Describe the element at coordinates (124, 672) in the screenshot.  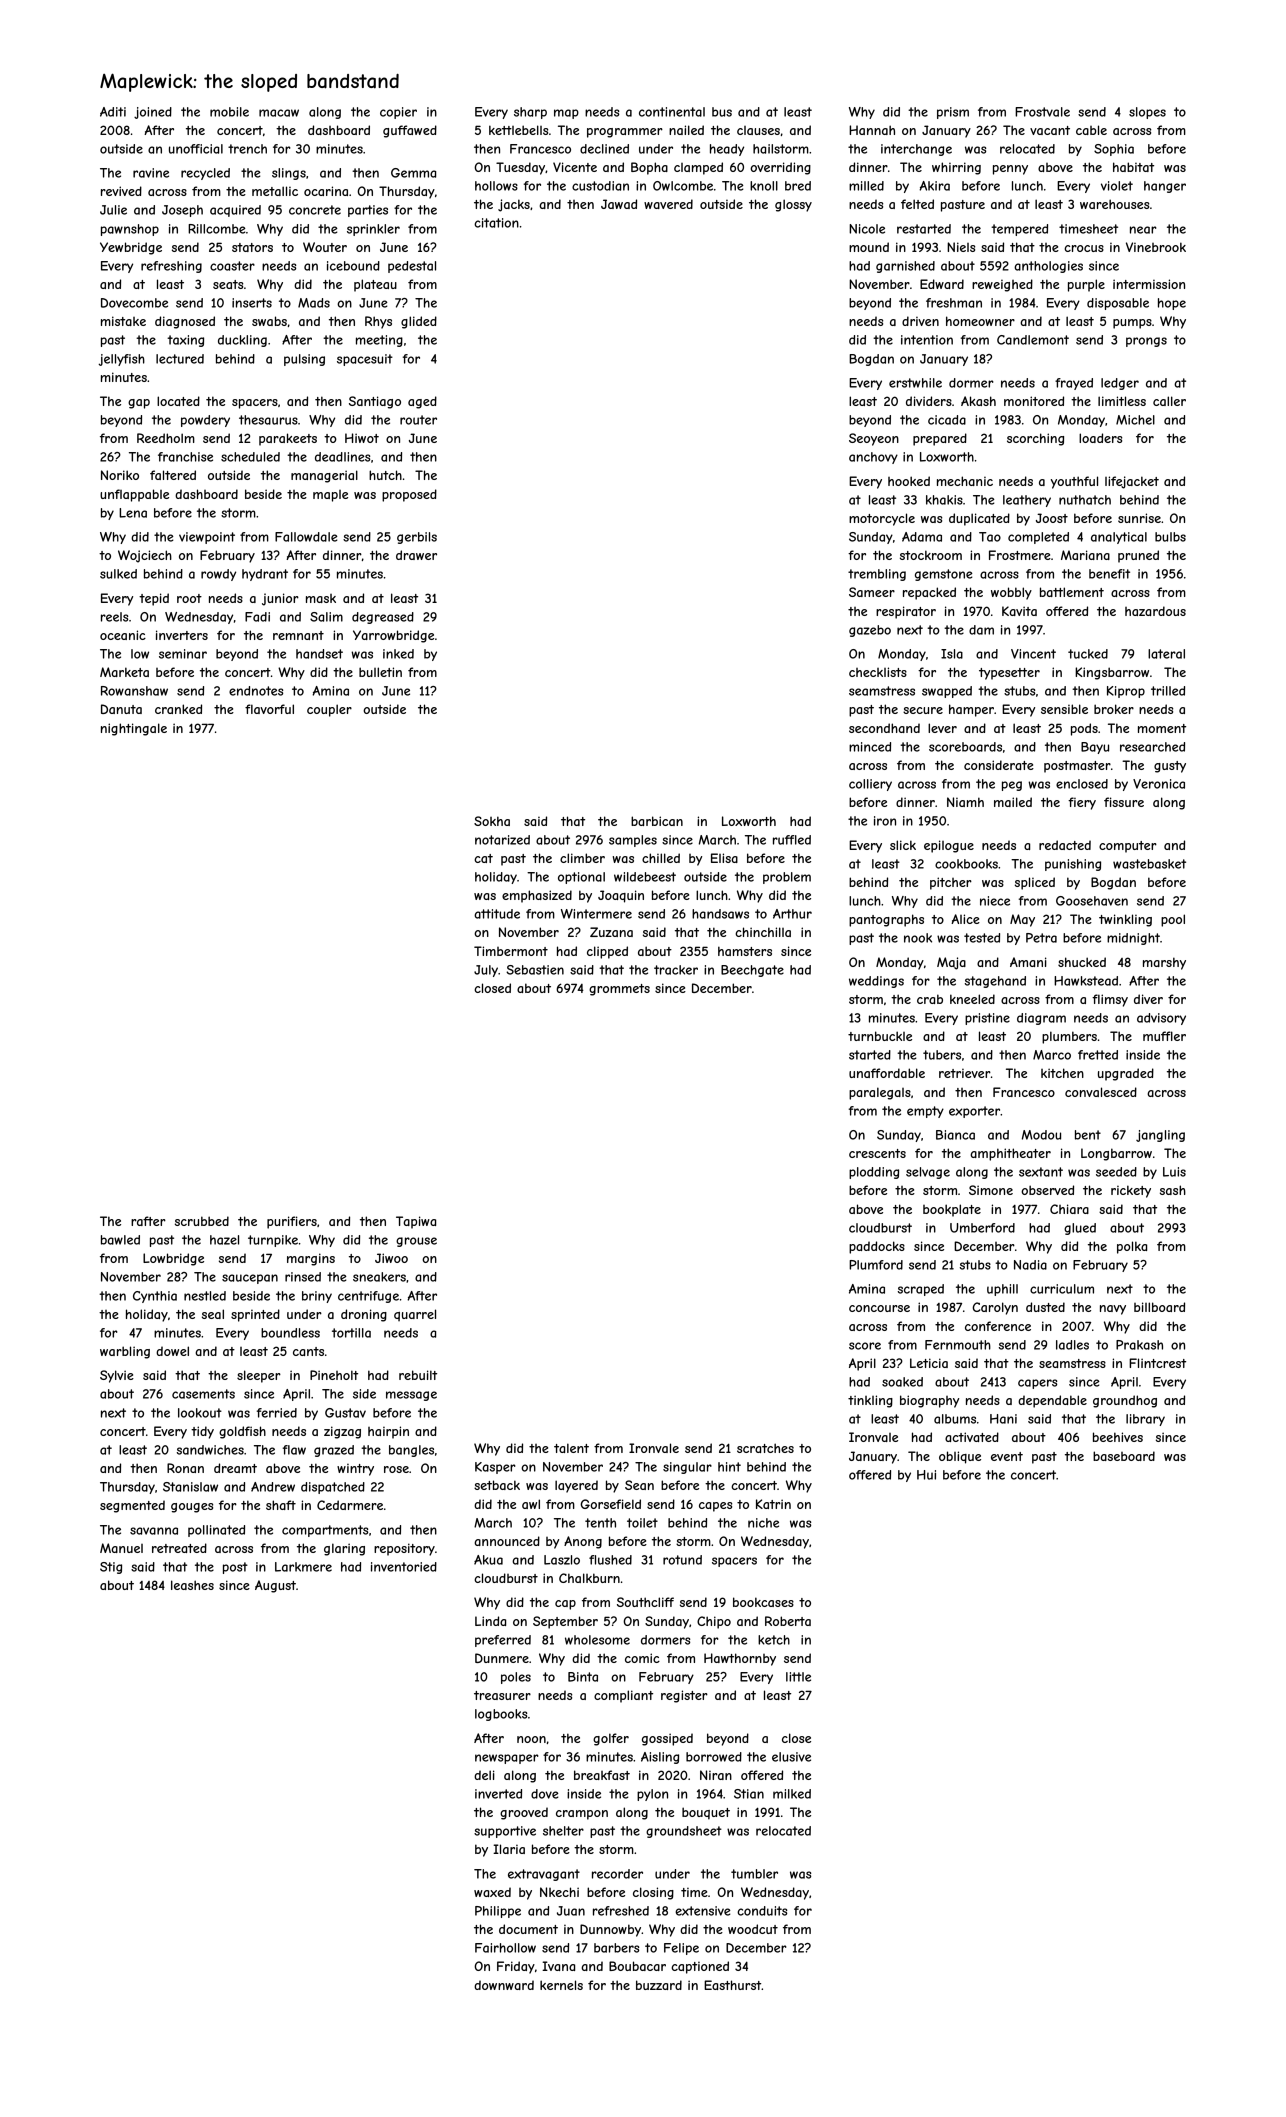
I see `Marketa` at that location.
